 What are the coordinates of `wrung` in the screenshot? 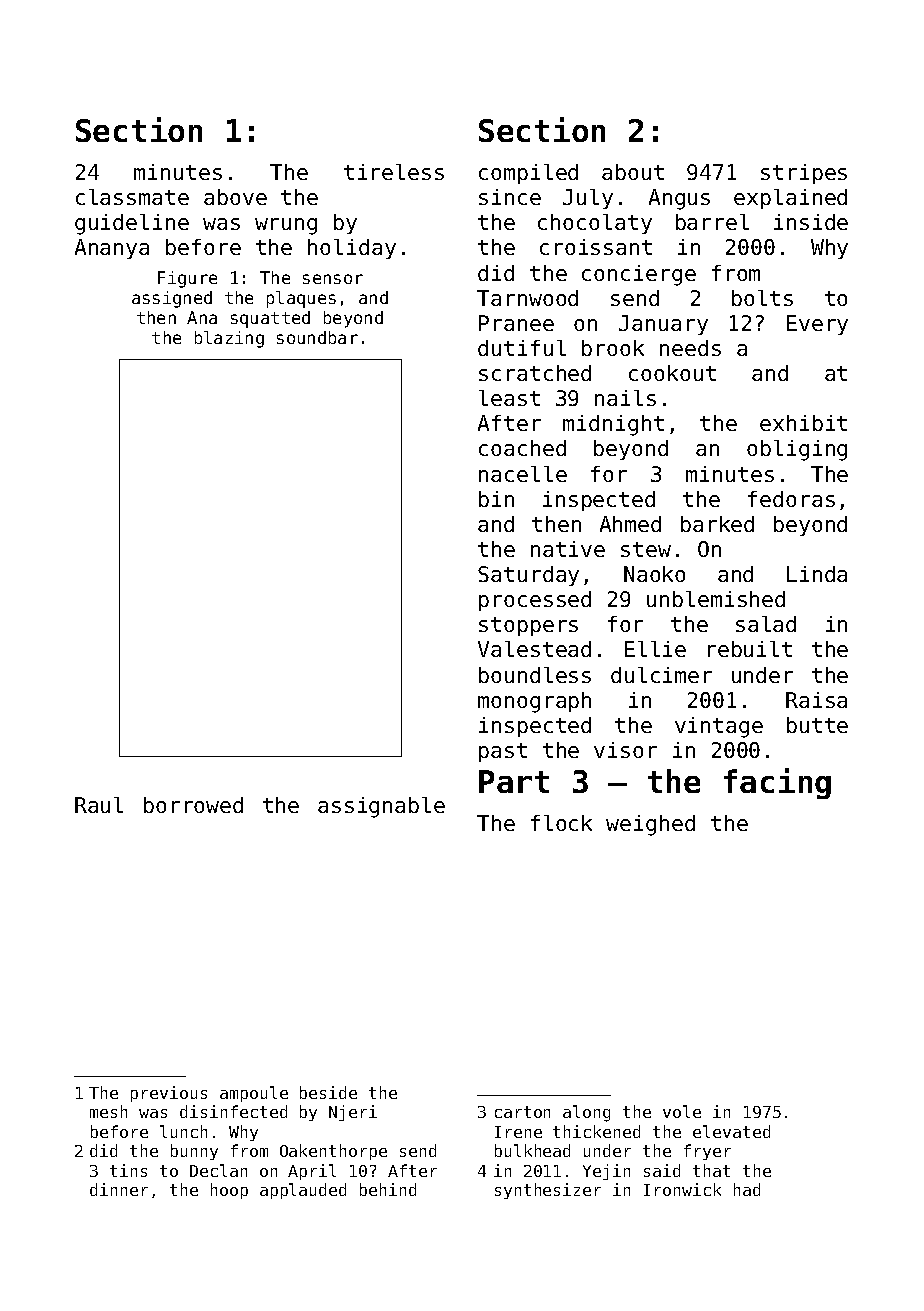 It's located at (286, 226).
